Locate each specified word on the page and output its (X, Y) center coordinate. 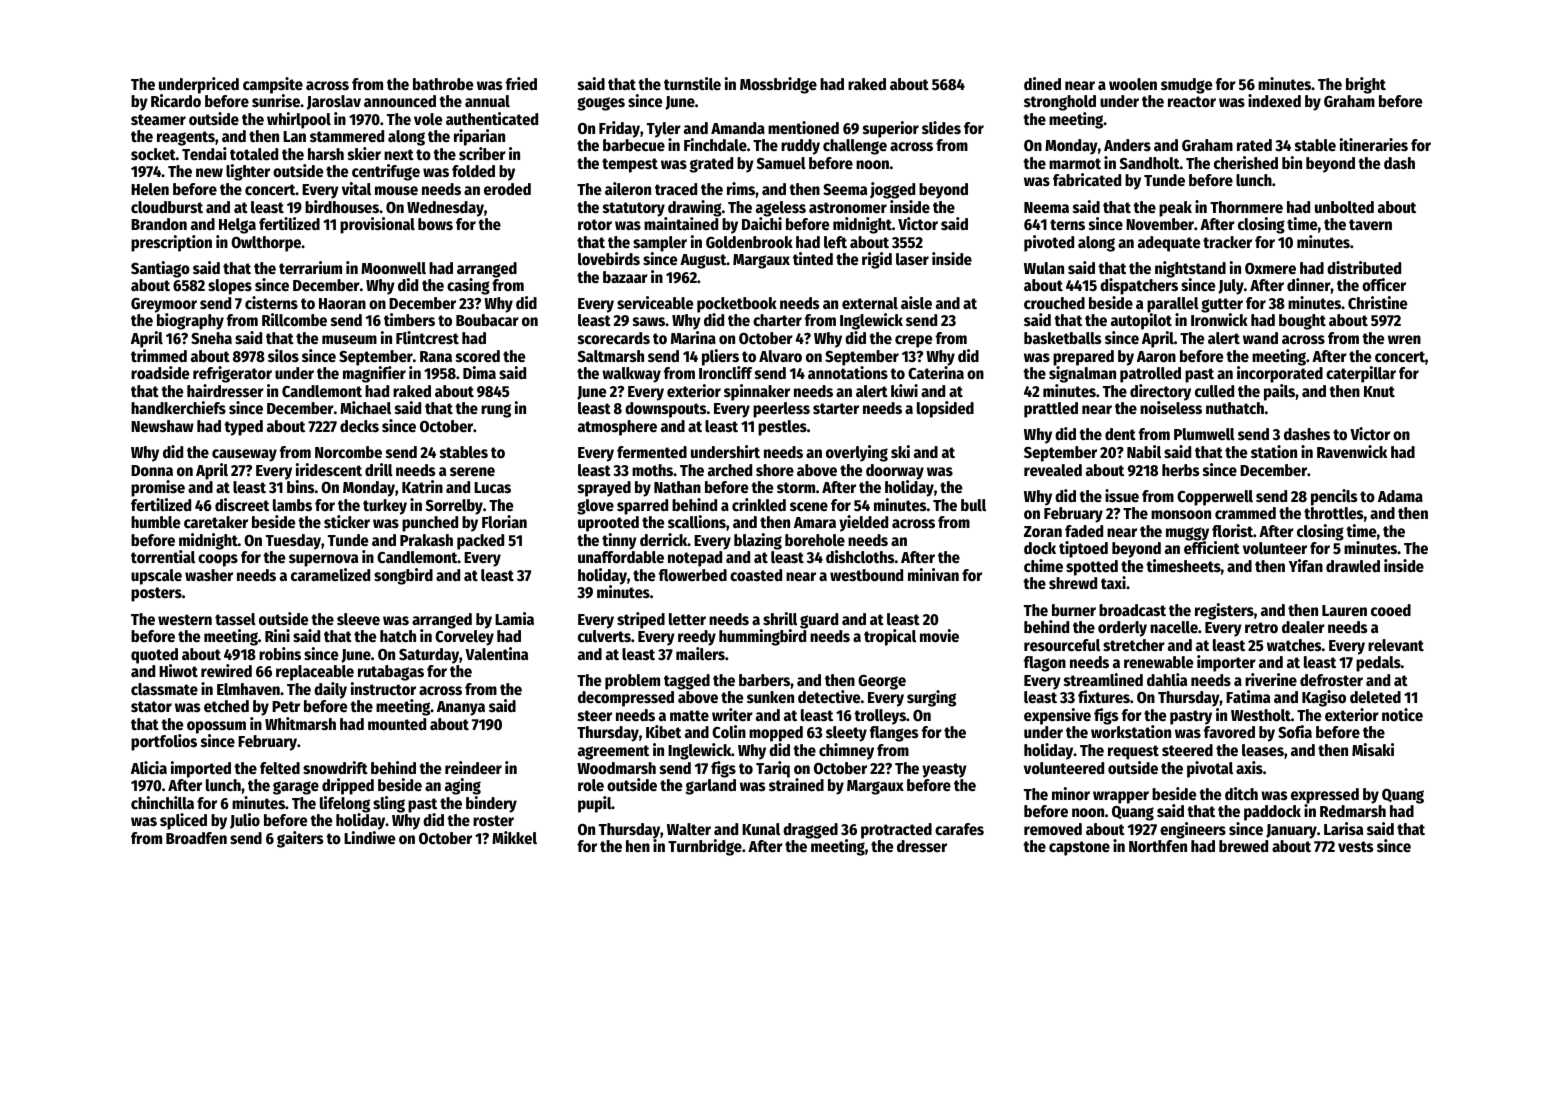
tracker (1227, 242)
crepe (914, 341)
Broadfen (196, 838)
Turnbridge (705, 847)
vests (1356, 847)
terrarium (310, 268)
